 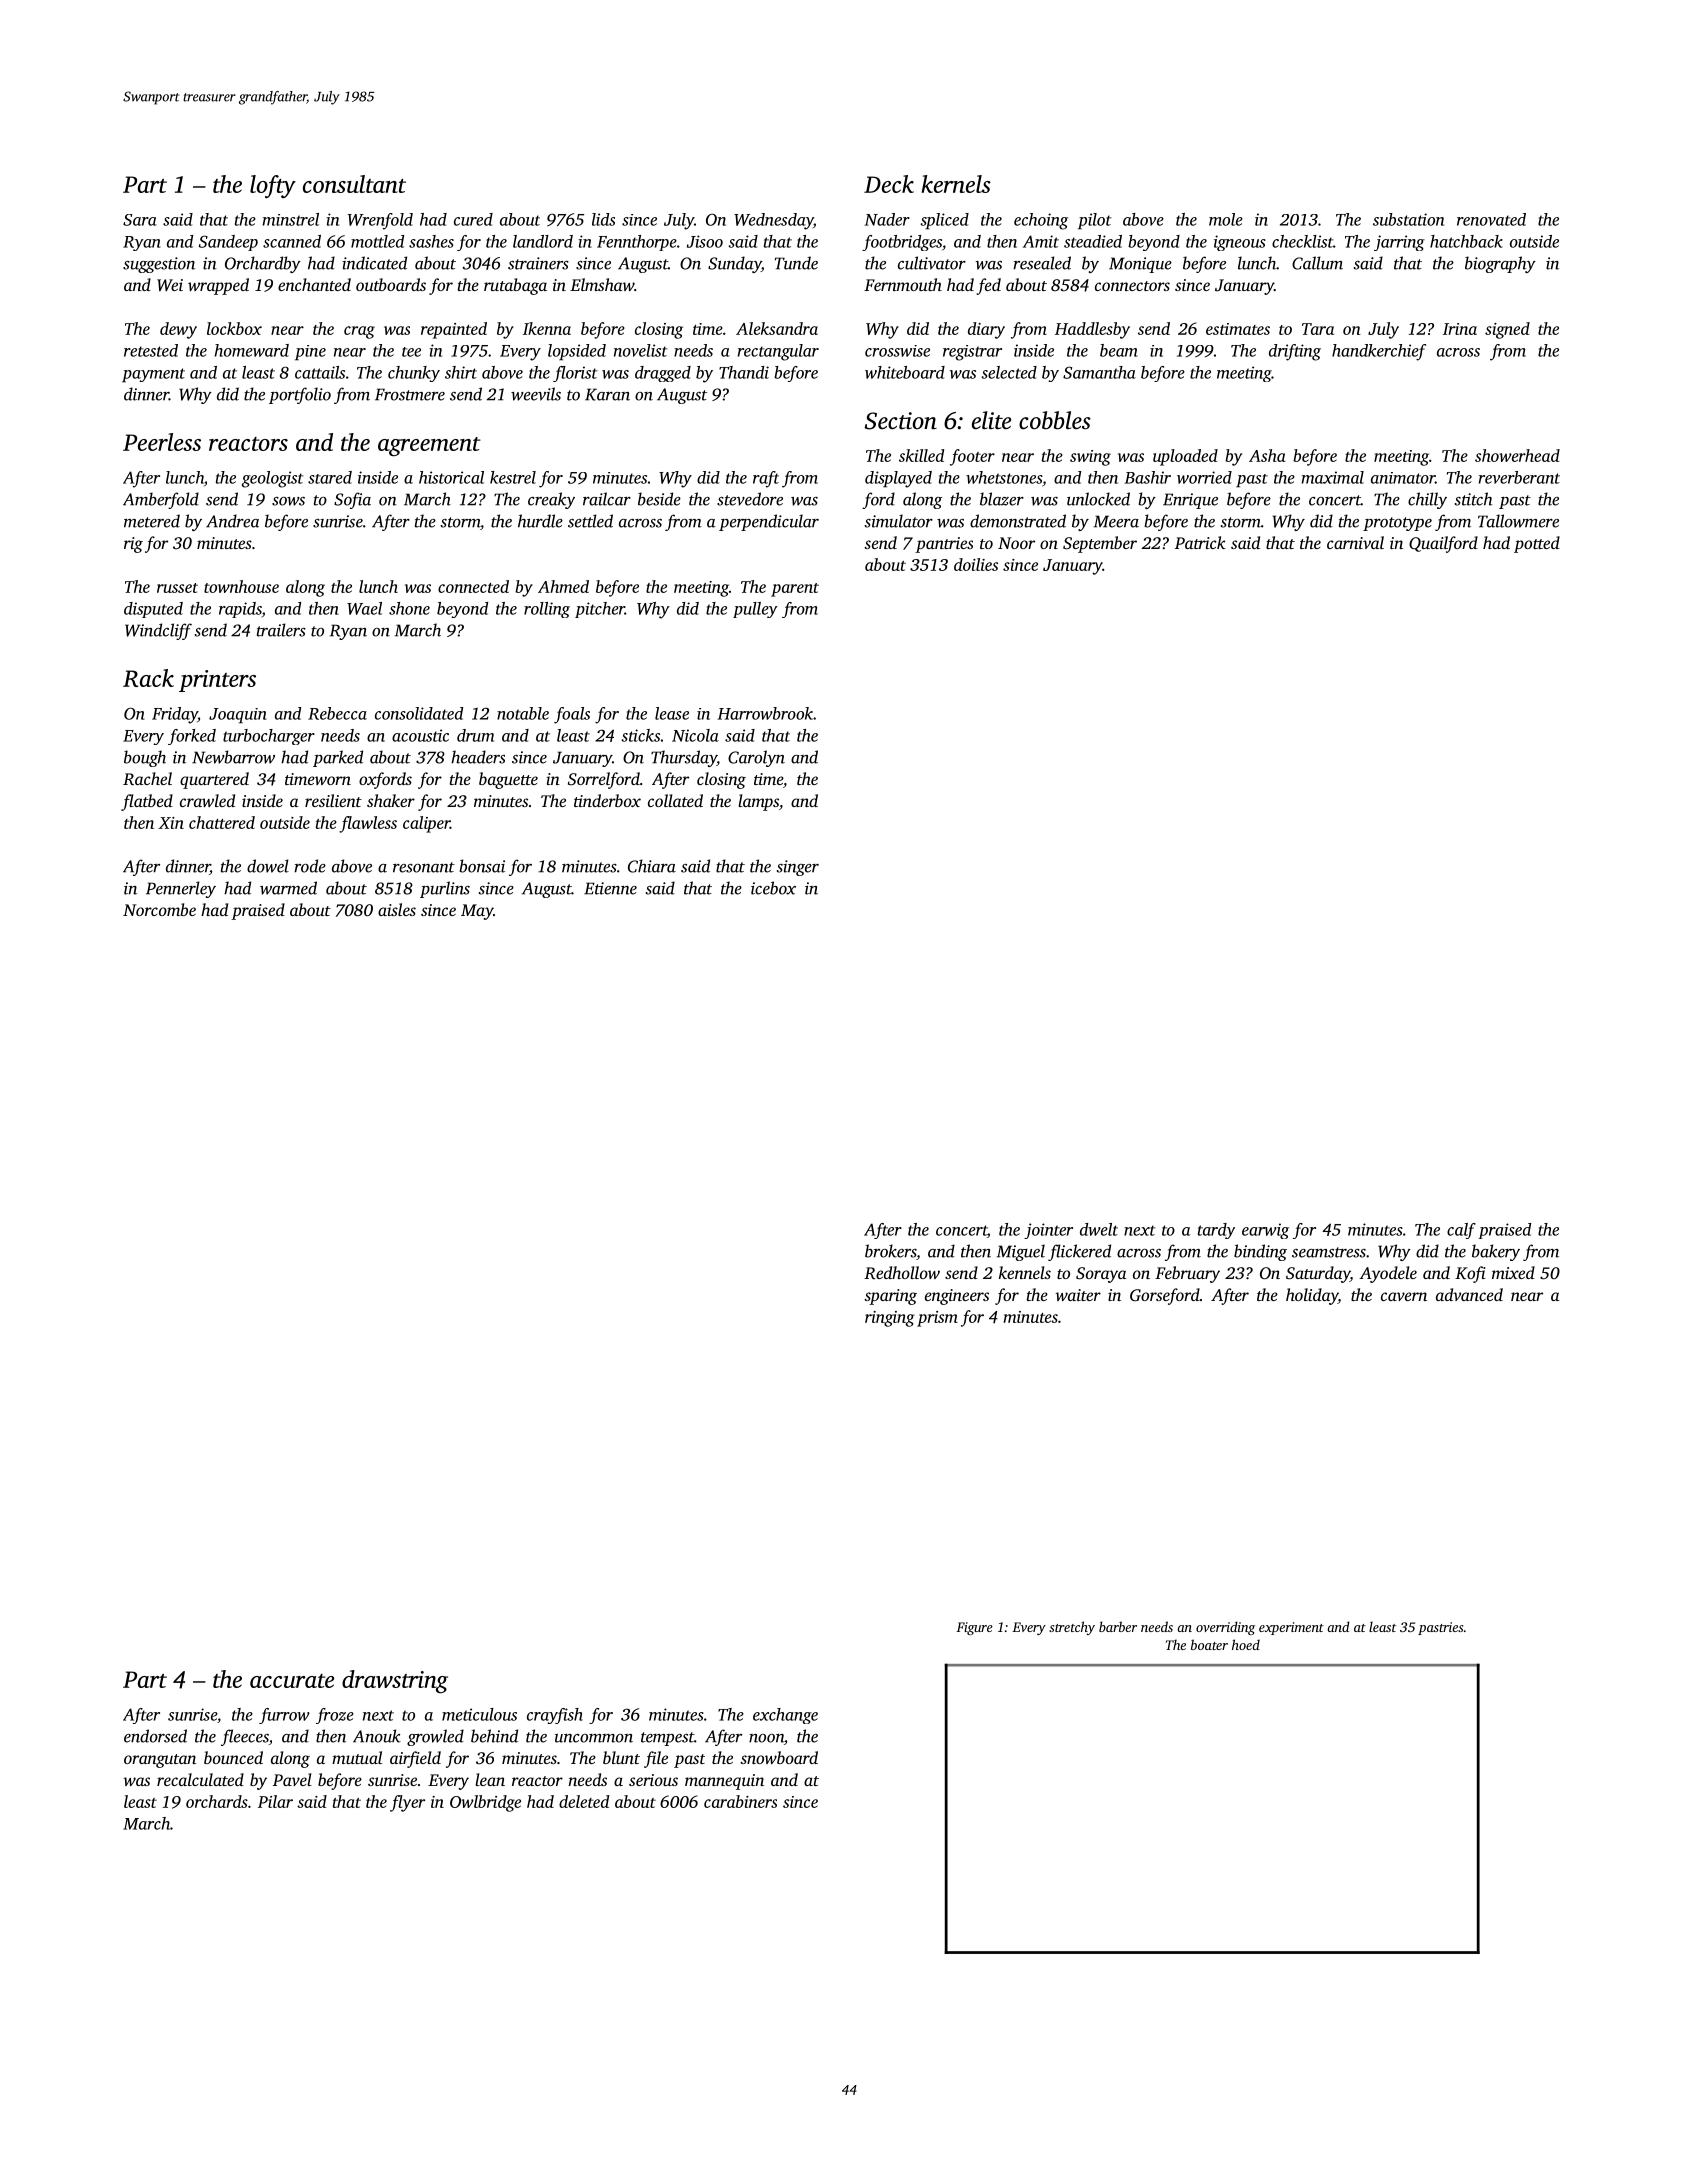 What do you see at coordinates (217, 1801) in the image?
I see `orchards` at bounding box center [217, 1801].
